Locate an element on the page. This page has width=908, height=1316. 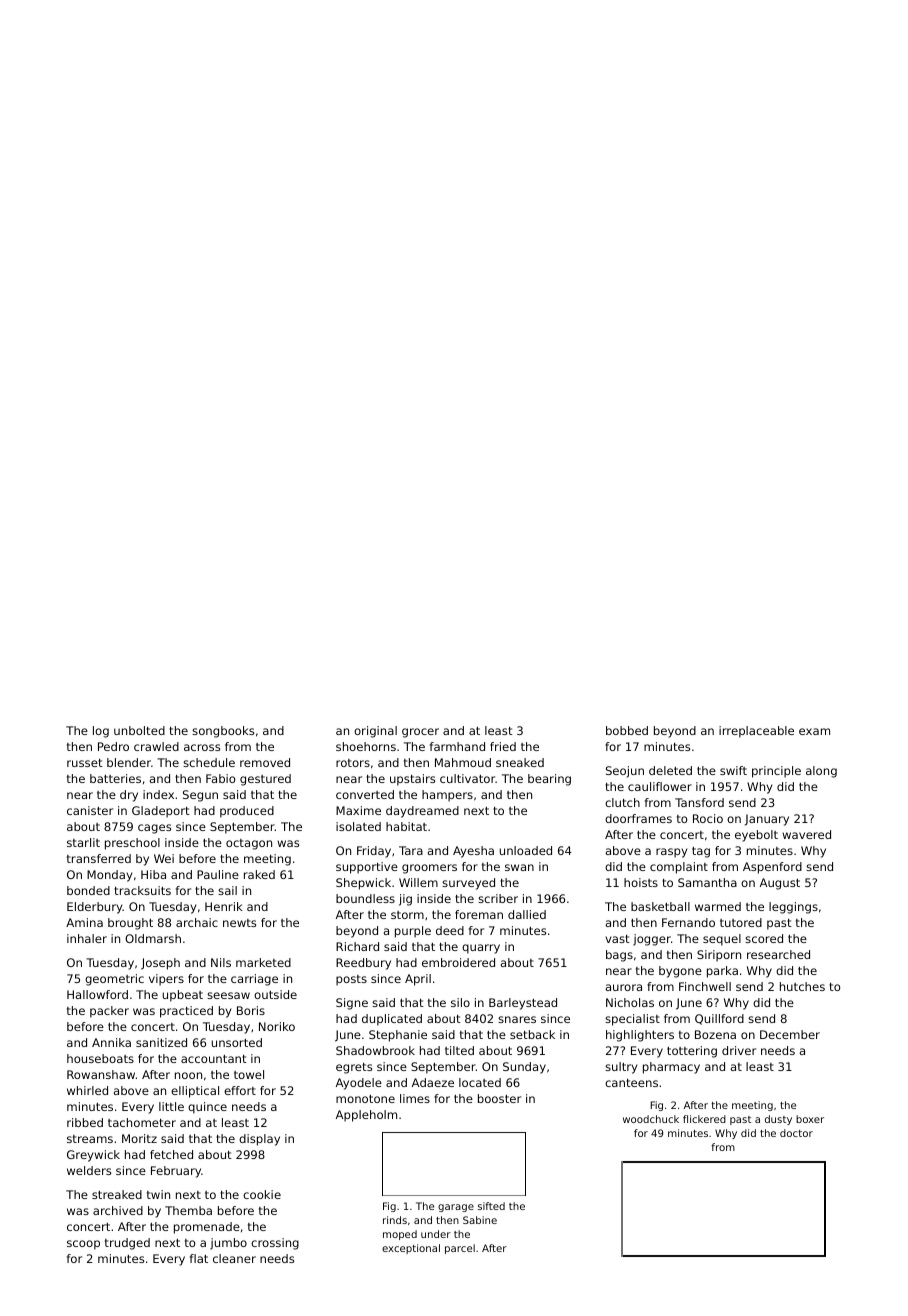
cleaner is located at coordinates (234, 1258).
